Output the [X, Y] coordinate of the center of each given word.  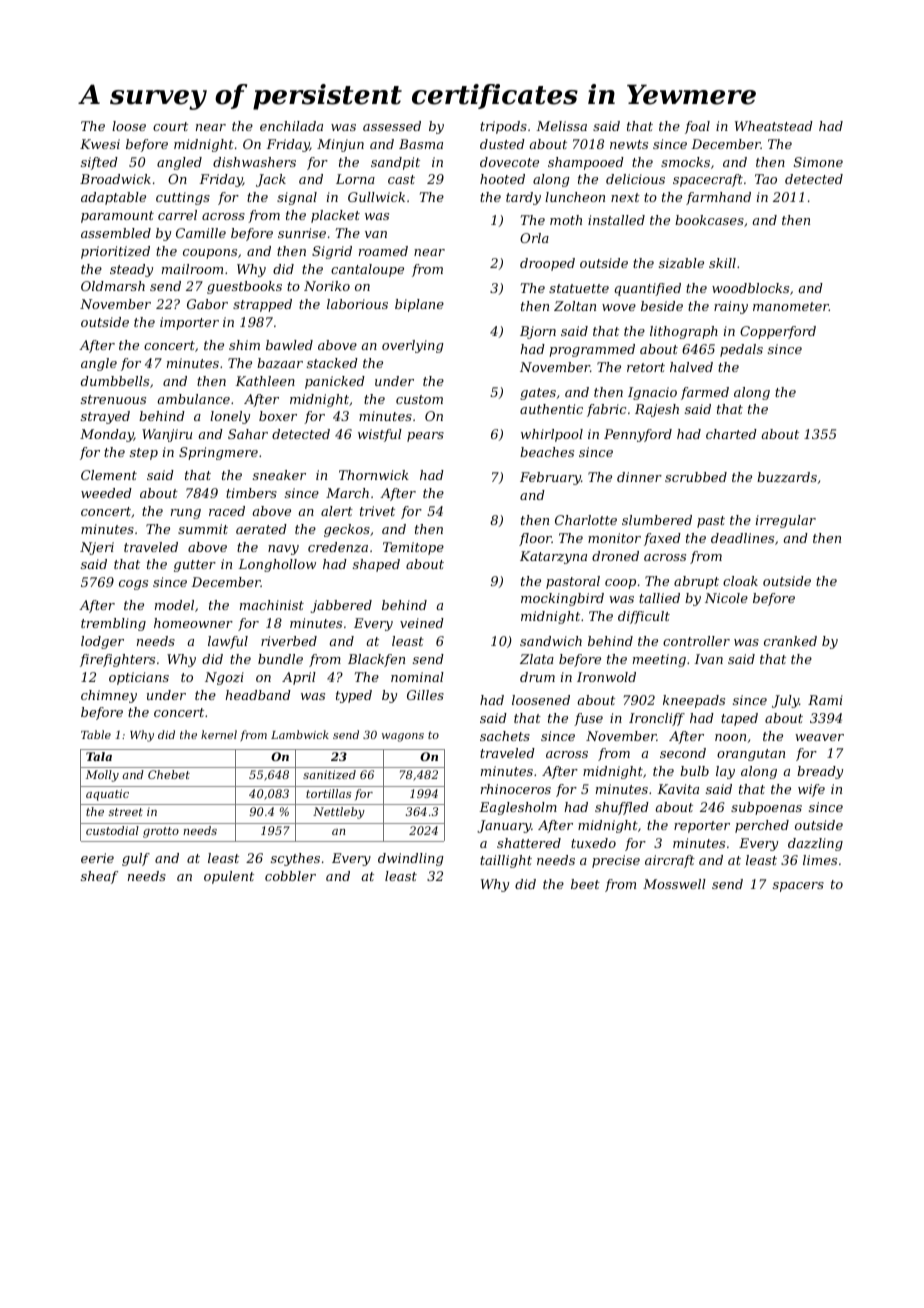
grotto [161, 832]
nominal [417, 677]
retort [646, 367]
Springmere [218, 453]
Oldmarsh [113, 286]
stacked [332, 363]
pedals [741, 350]
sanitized [329, 774]
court [170, 126]
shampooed [586, 163]
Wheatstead [774, 126]
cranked [790, 641]
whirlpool [552, 435]
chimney [109, 696]
